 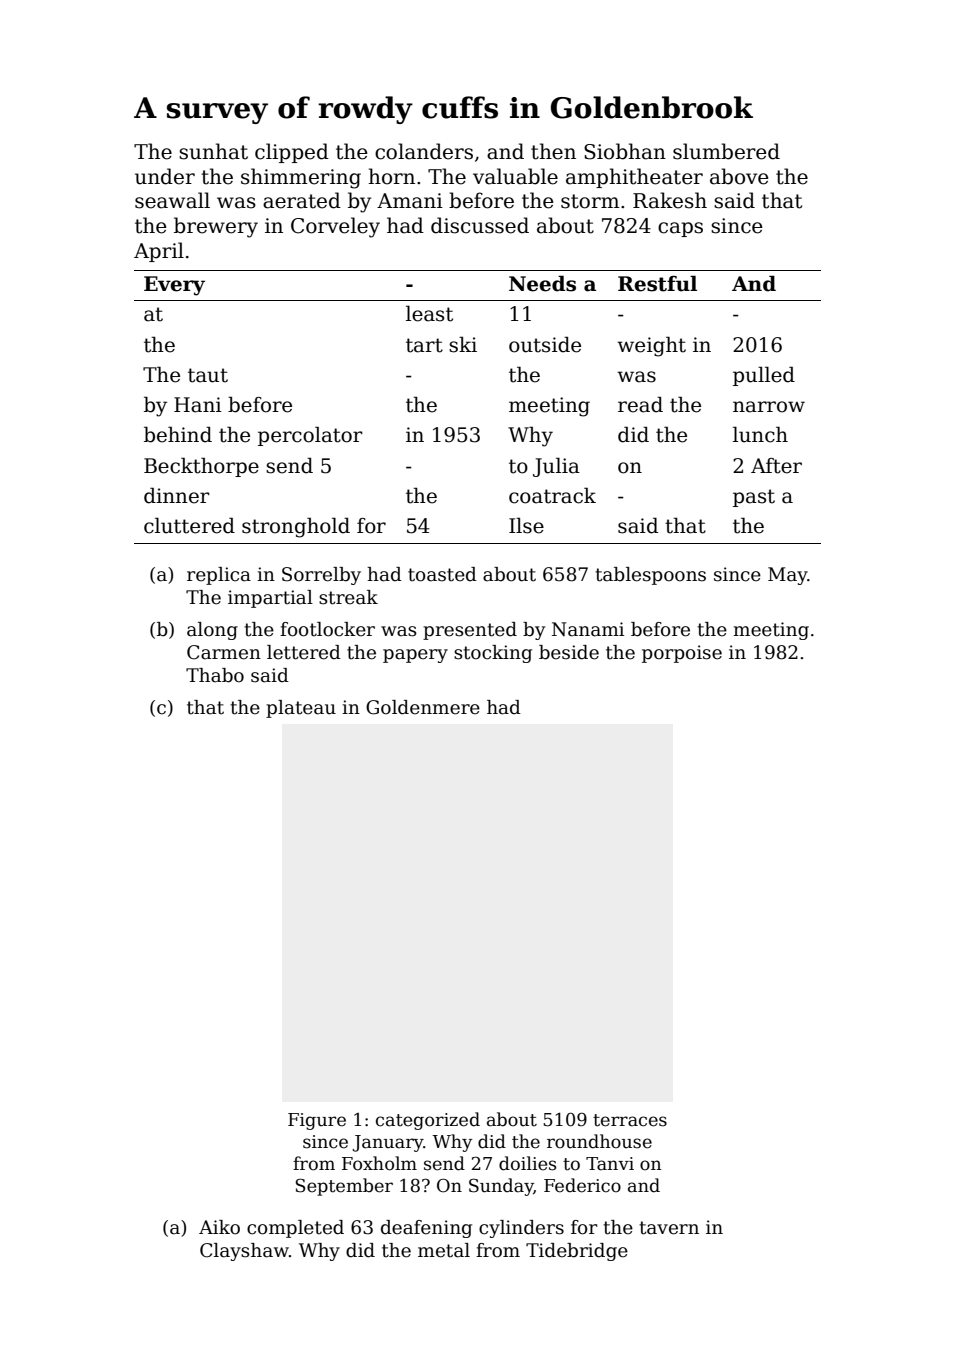 I want to click on under, so click(x=165, y=176).
